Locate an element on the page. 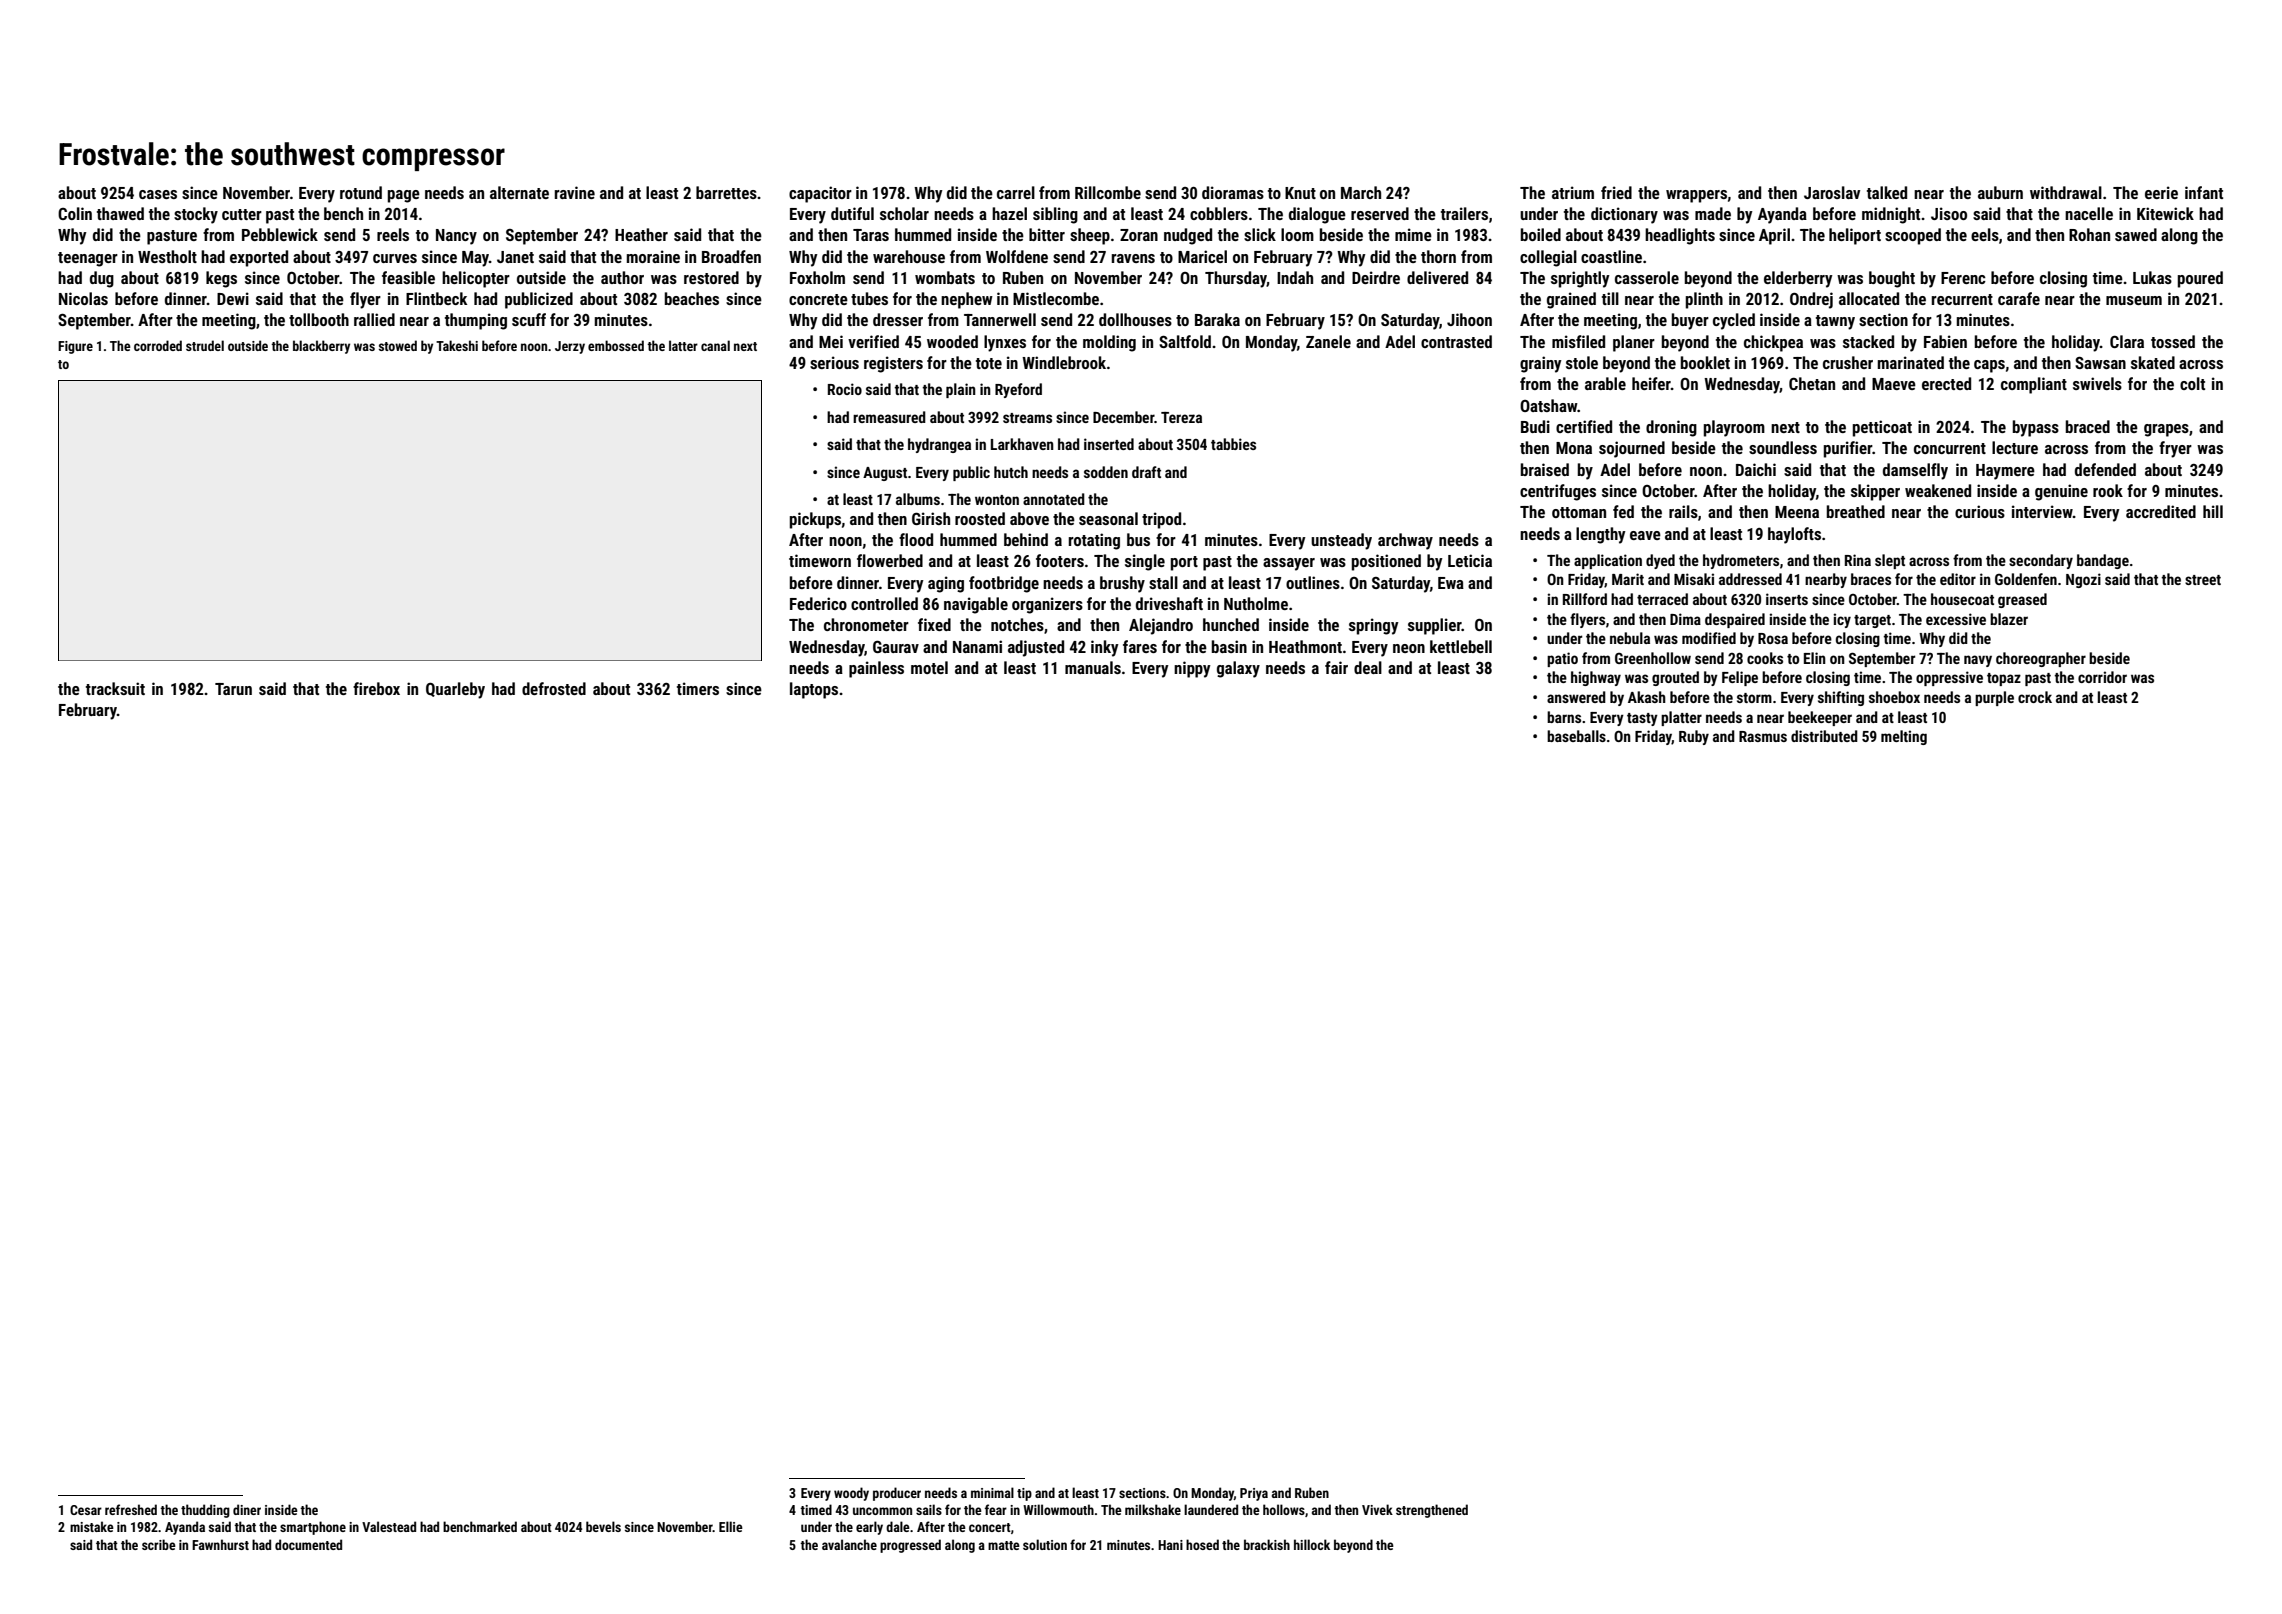 This page has width=2282, height=1614. hollows is located at coordinates (1284, 1509).
